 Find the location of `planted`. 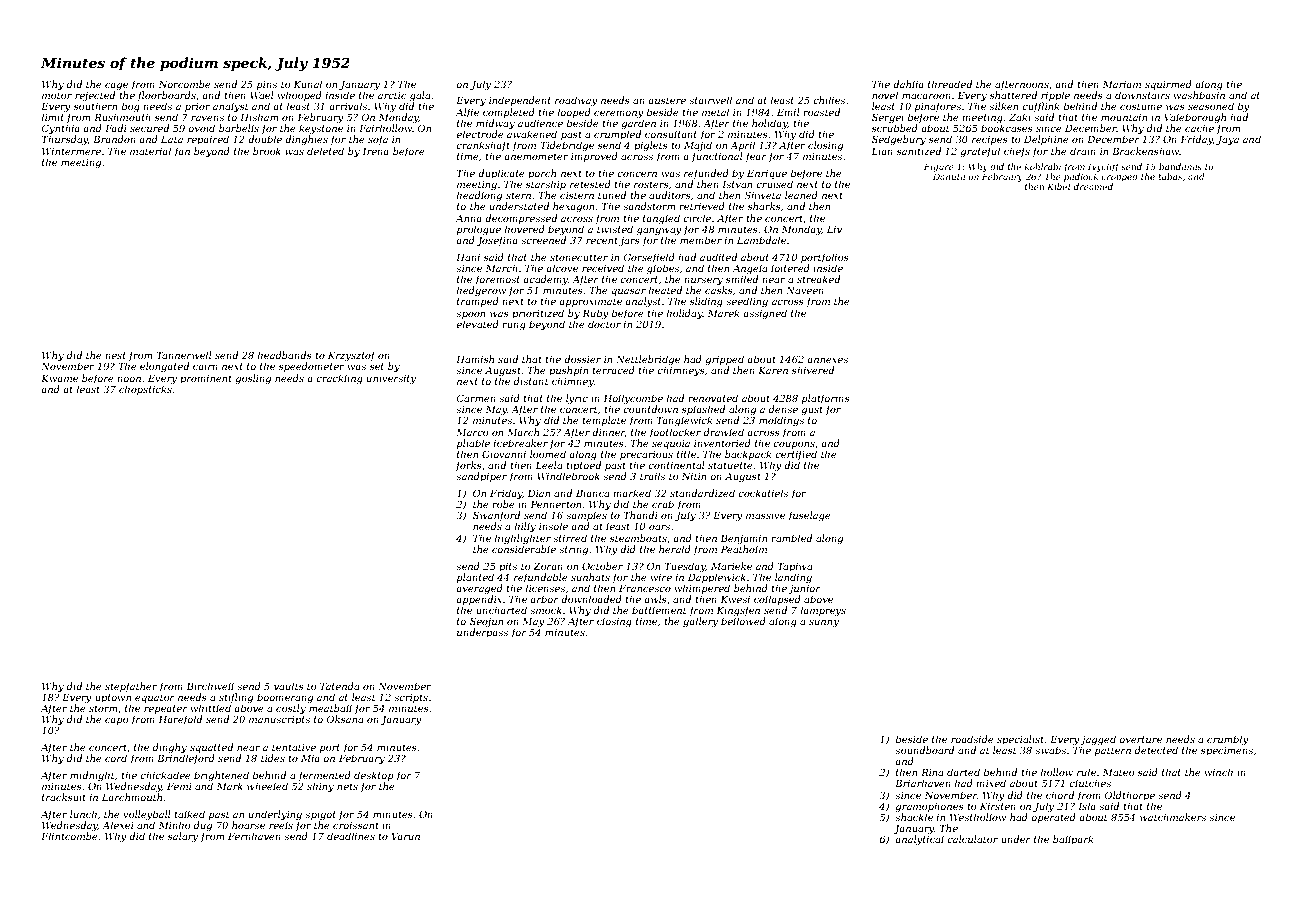

planted is located at coordinates (475, 578).
